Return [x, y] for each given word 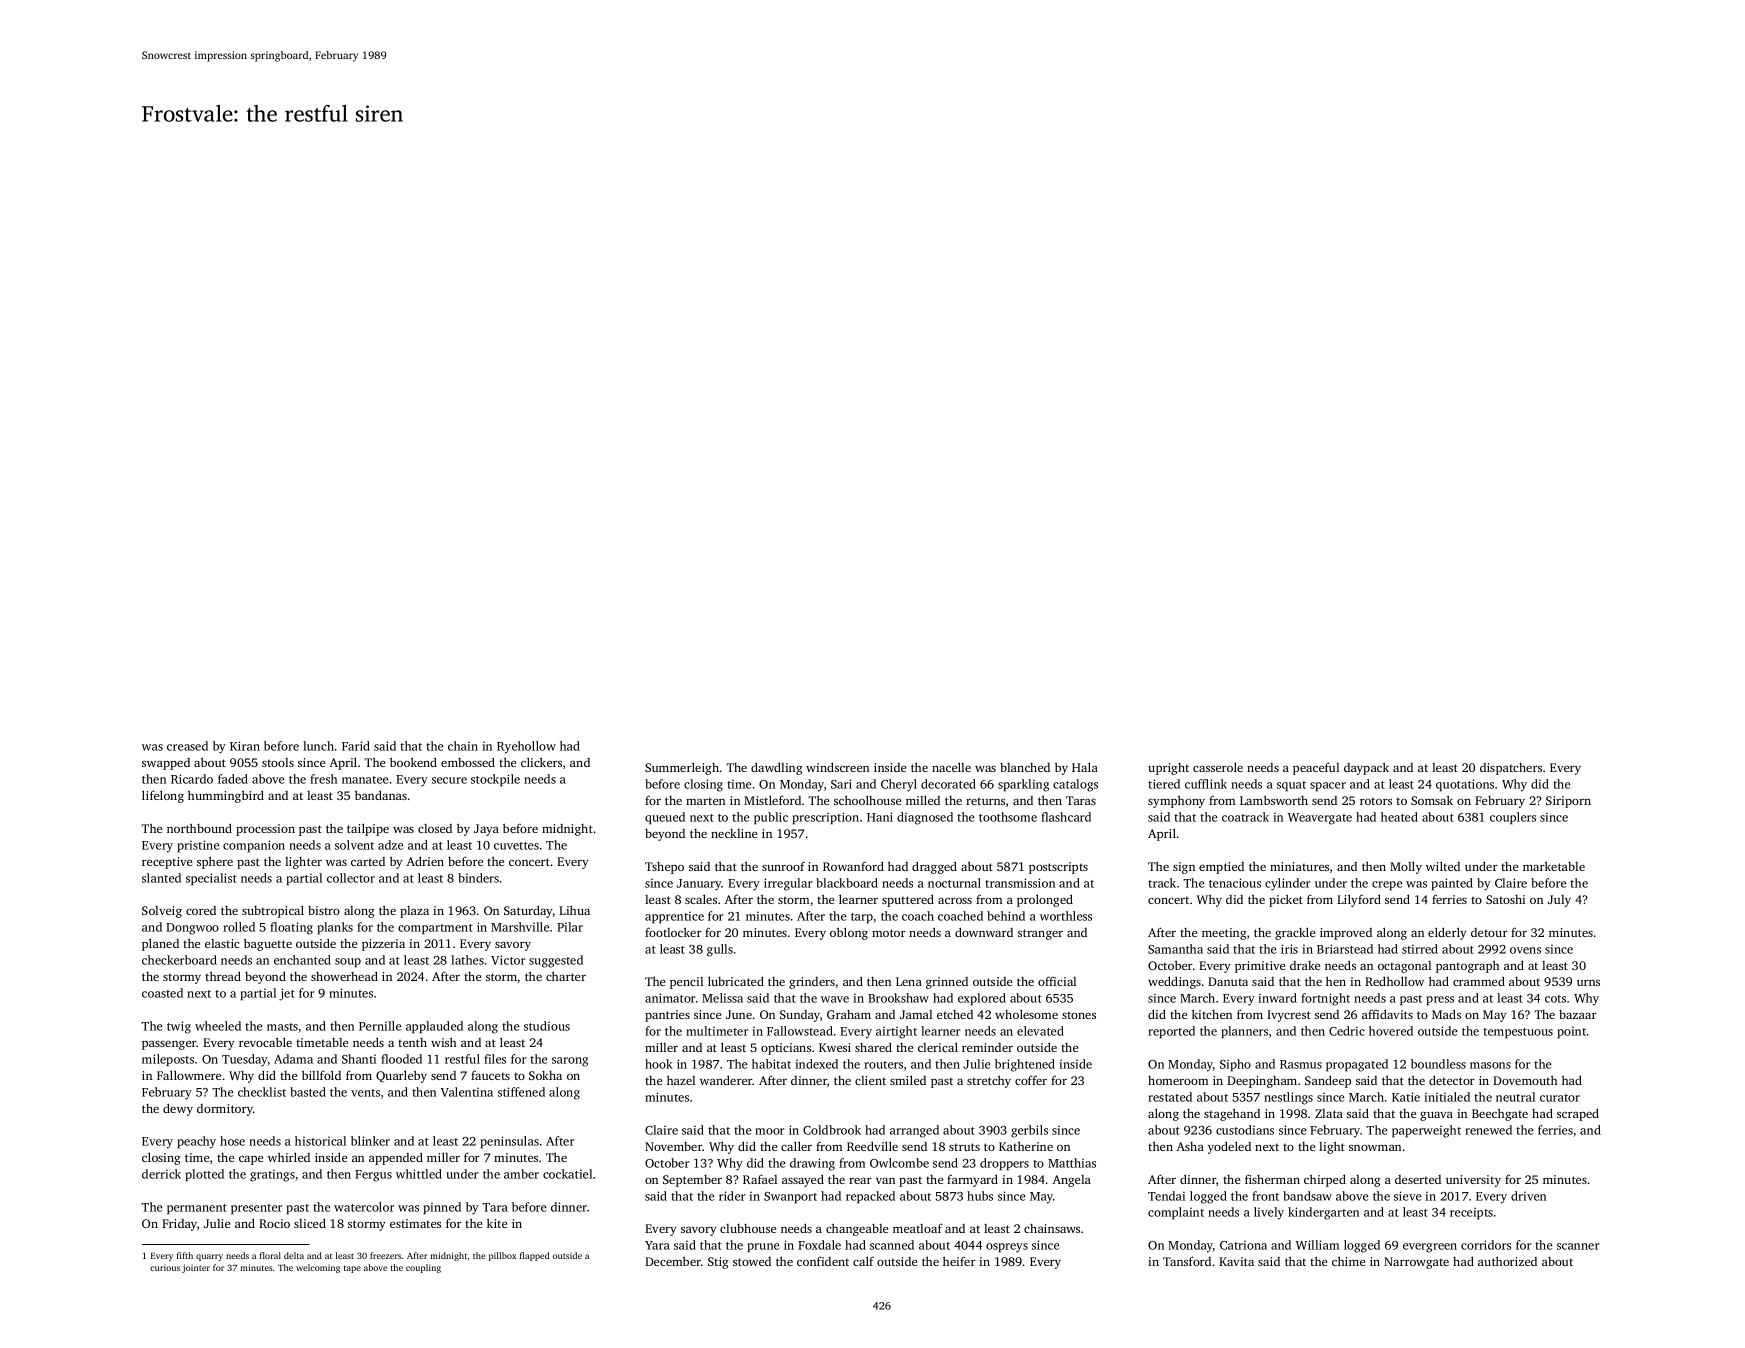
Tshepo [664, 868]
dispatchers [1511, 769]
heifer [959, 1261]
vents [365, 1093]
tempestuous [1518, 1033]
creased [187, 746]
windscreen [837, 767]
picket [1286, 900]
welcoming [318, 1268]
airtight [896, 1032]
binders [478, 878]
